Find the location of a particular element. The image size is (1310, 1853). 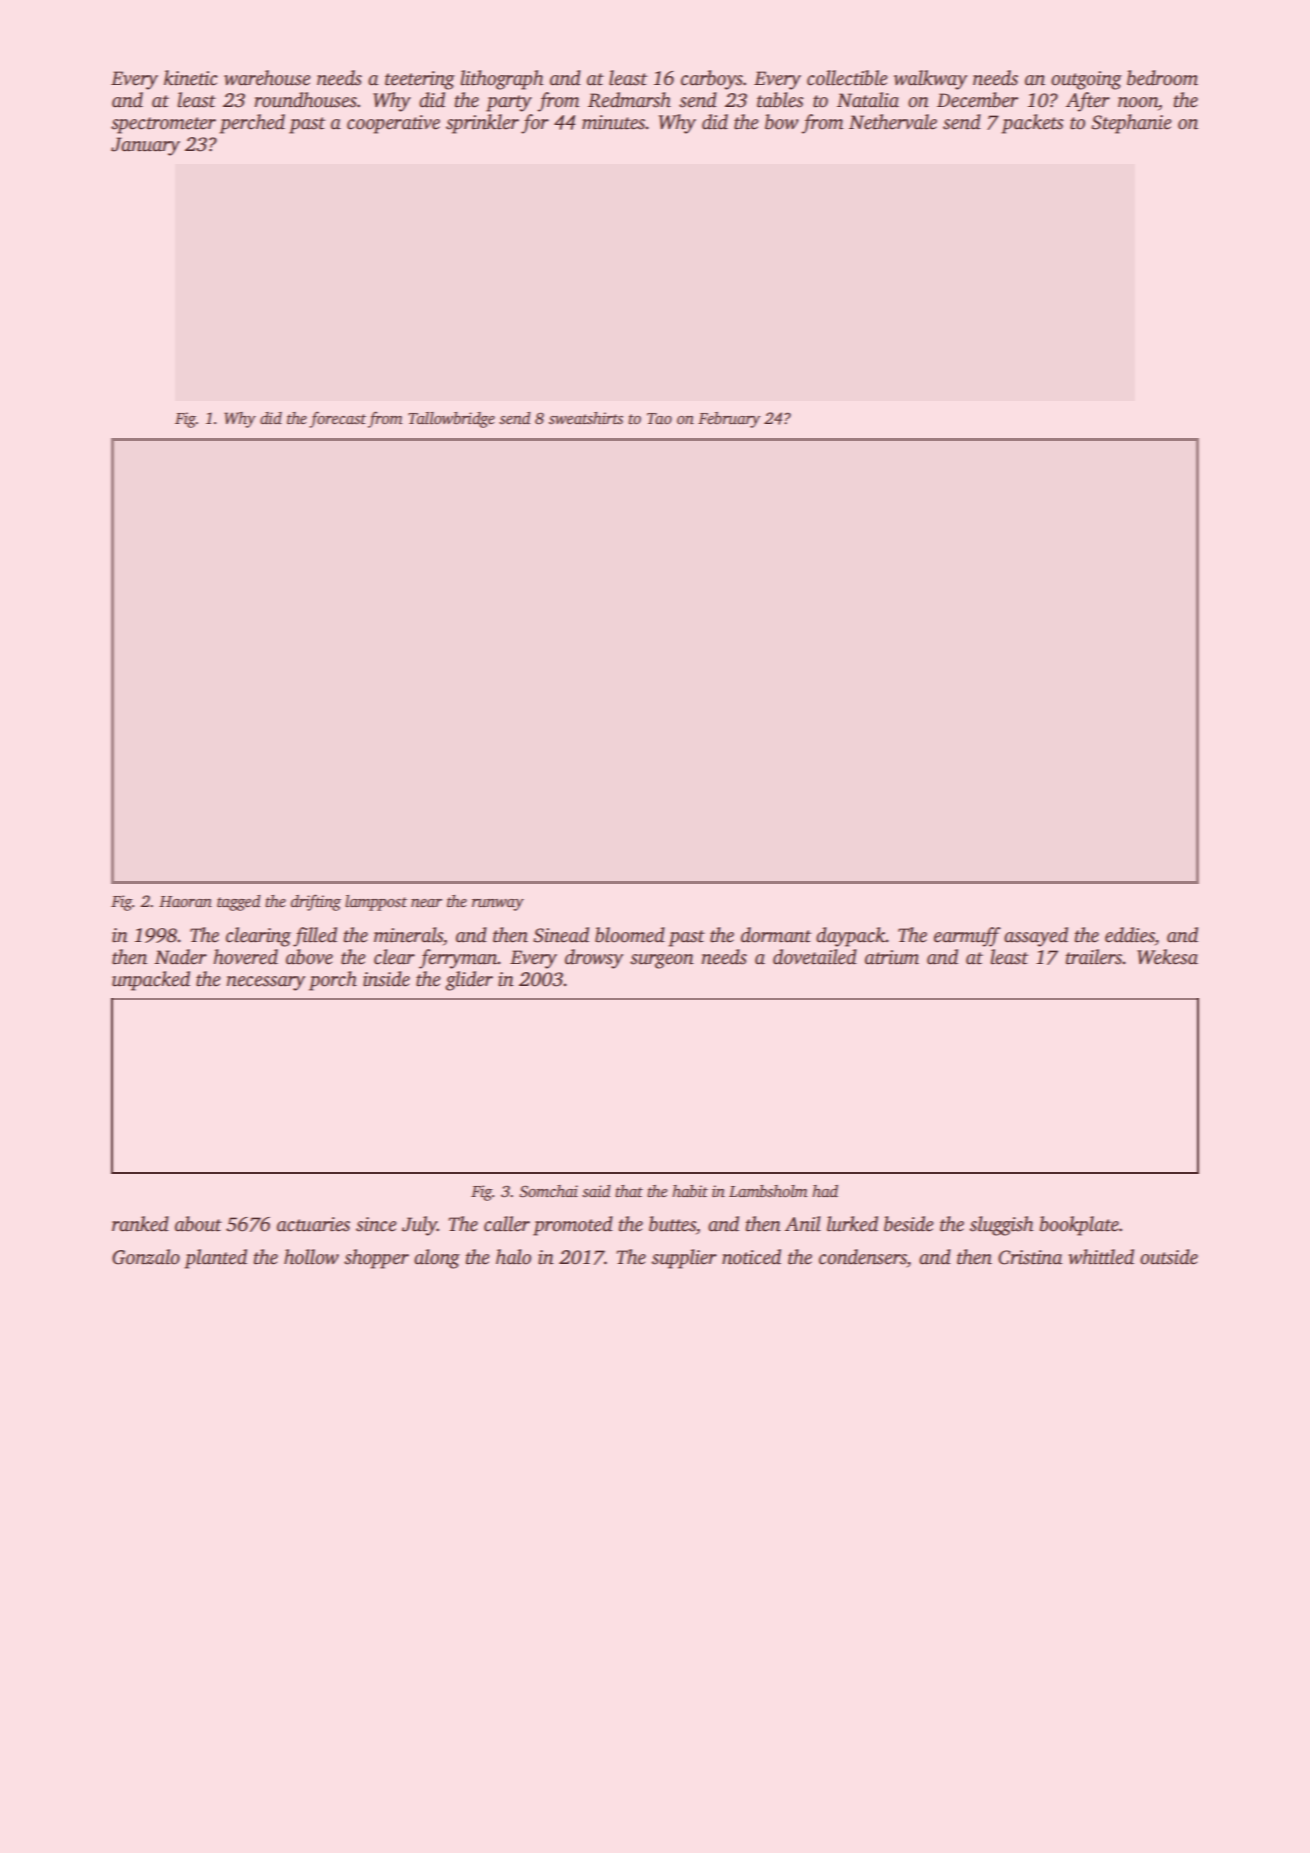

bloomed is located at coordinates (630, 935).
